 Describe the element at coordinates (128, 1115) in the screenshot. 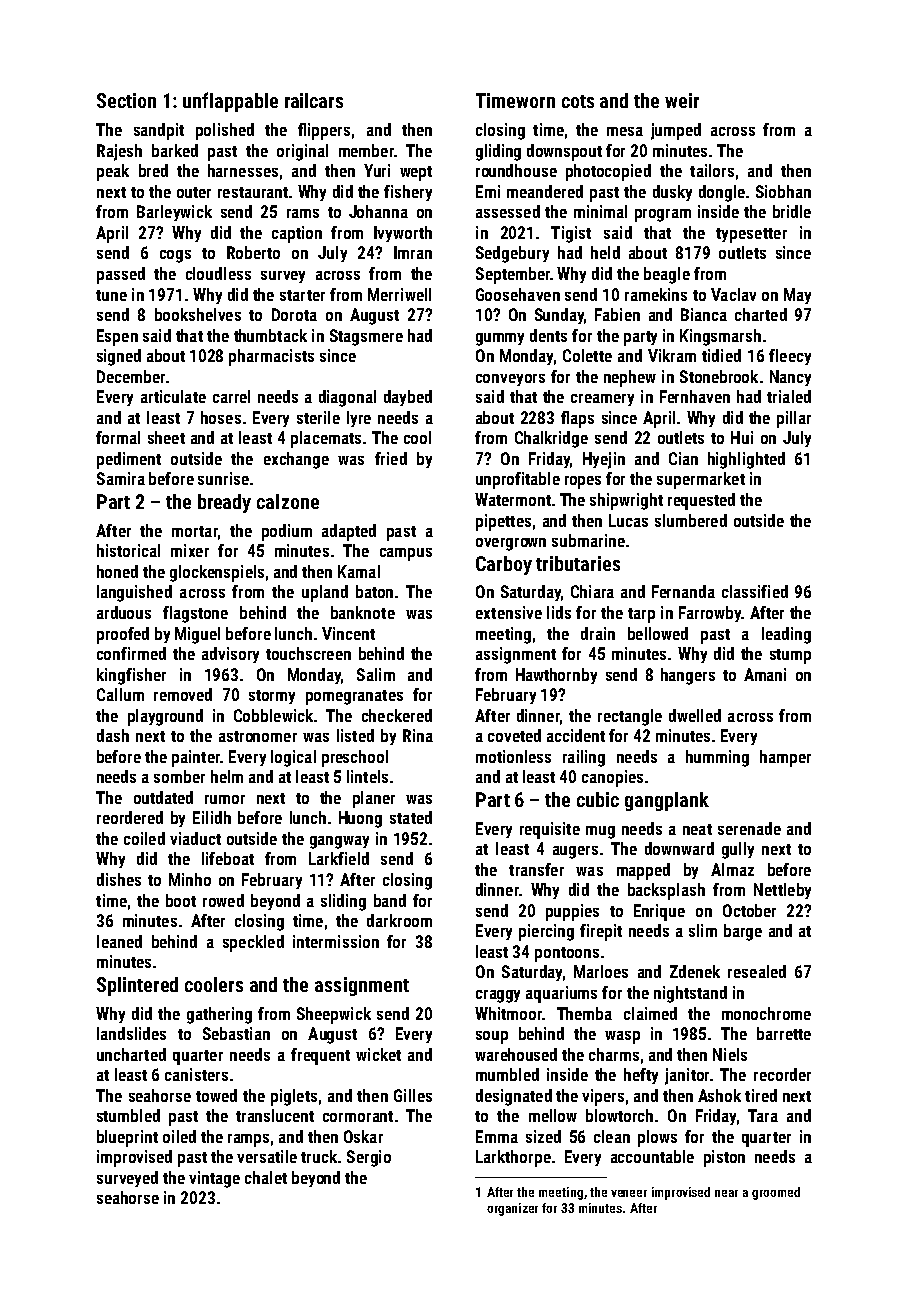

I see `stumbled` at that location.
